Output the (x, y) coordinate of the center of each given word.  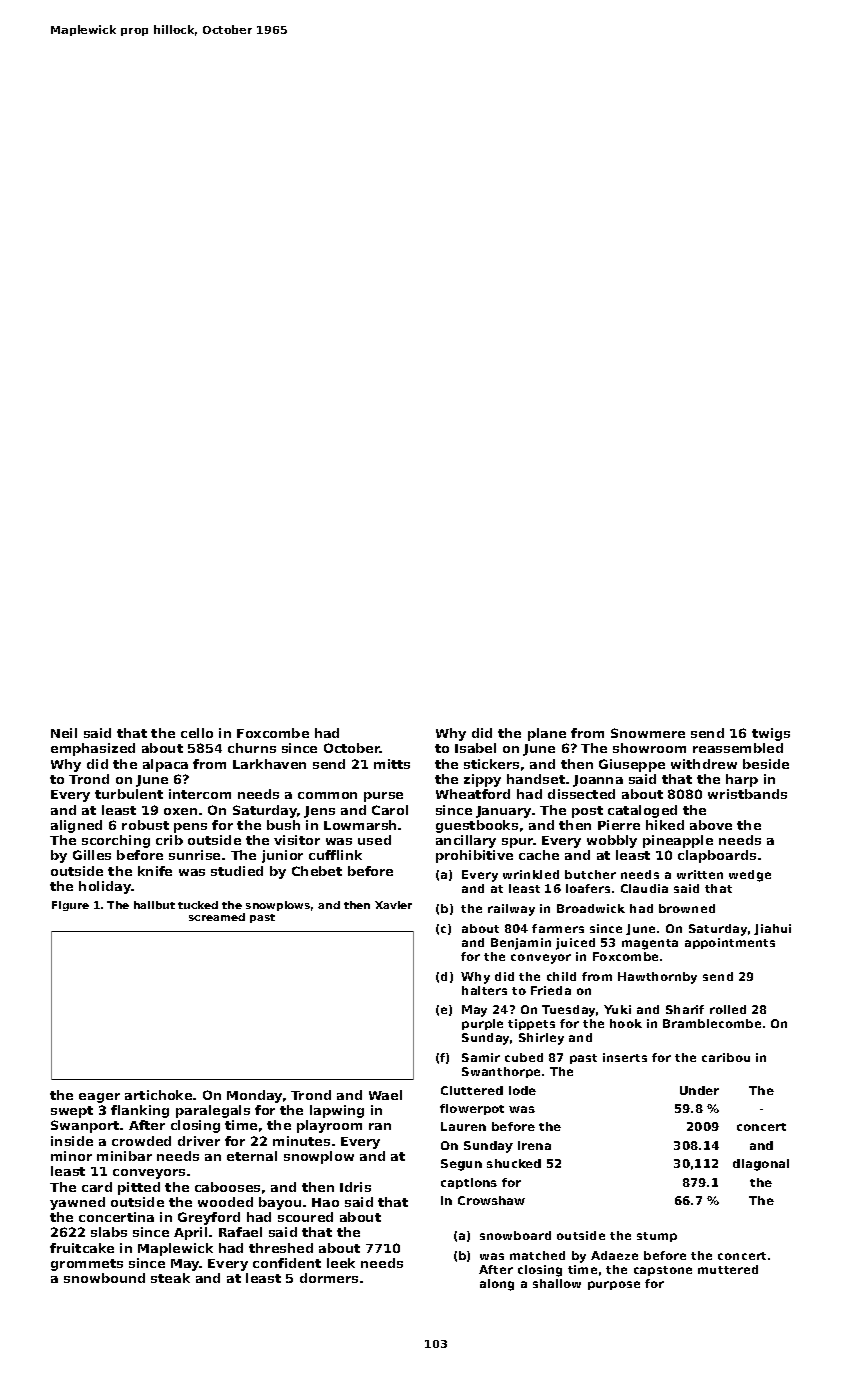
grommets (87, 1265)
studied (237, 871)
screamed (217, 917)
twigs (771, 734)
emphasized (93, 749)
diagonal (761, 1165)
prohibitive (474, 856)
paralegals (213, 1111)
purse (383, 797)
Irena (534, 1145)
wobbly (612, 841)
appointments (730, 943)
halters (484, 990)
